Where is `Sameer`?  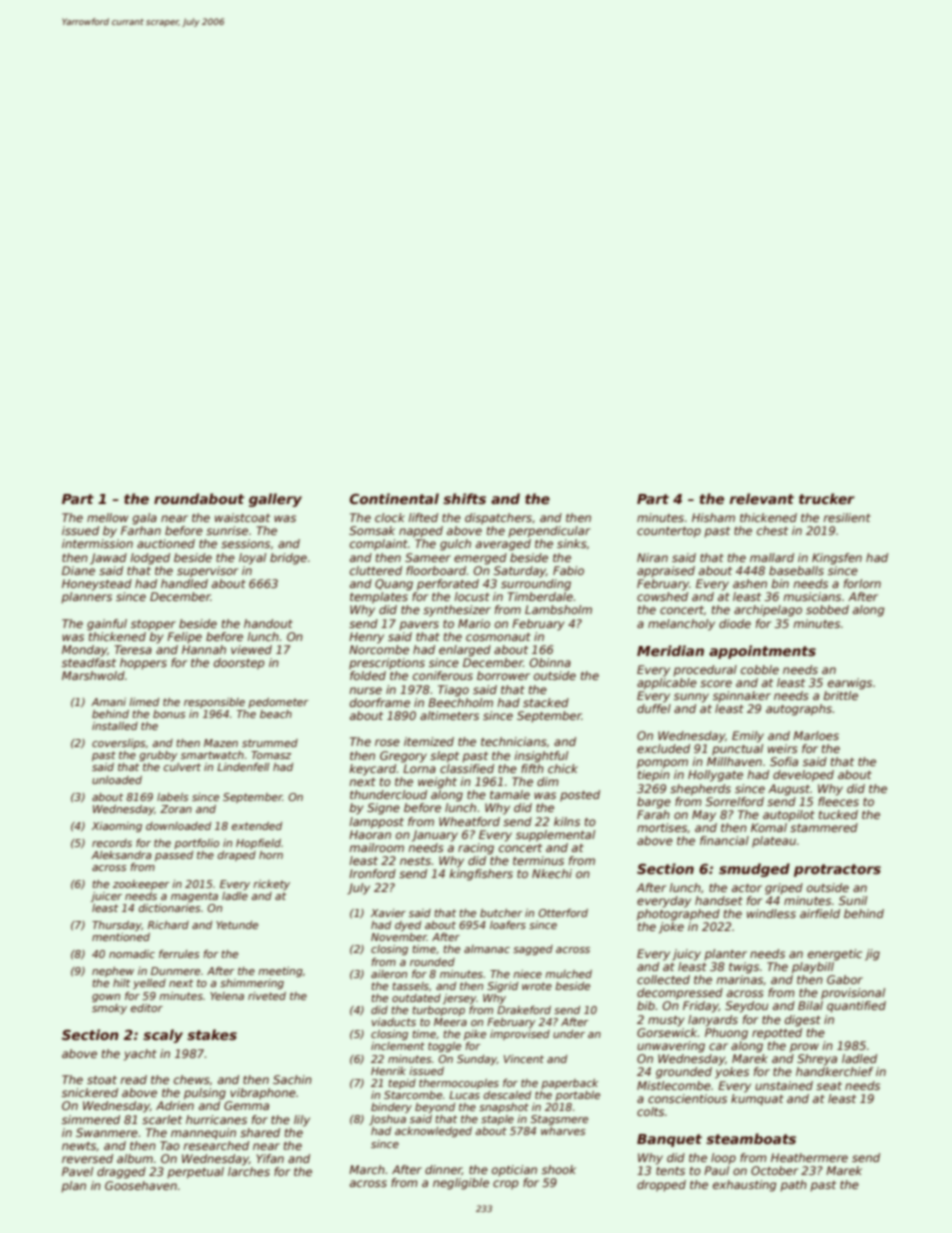
Sameer is located at coordinates (428, 557).
